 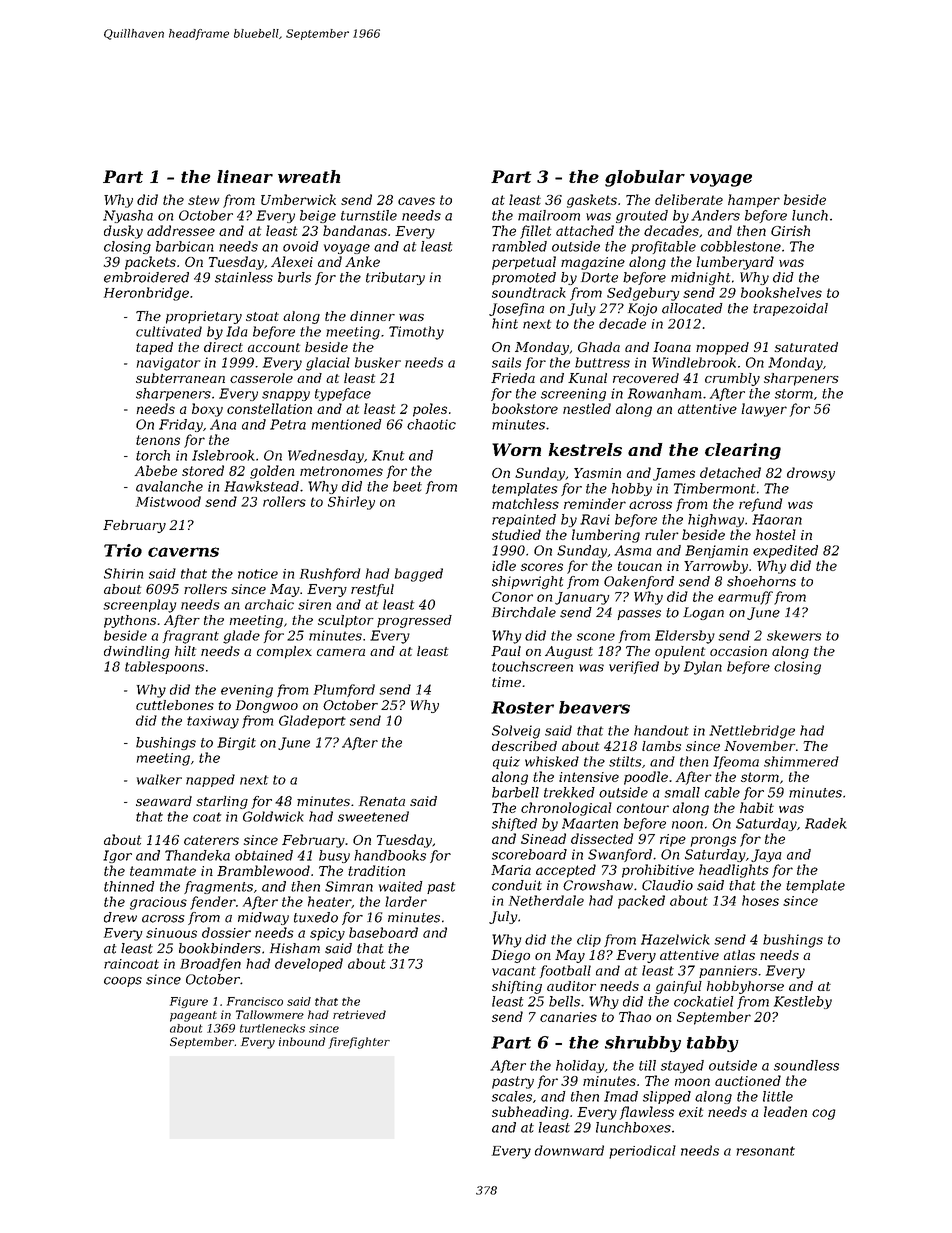 What do you see at coordinates (587, 408) in the page?
I see `nestled` at bounding box center [587, 408].
